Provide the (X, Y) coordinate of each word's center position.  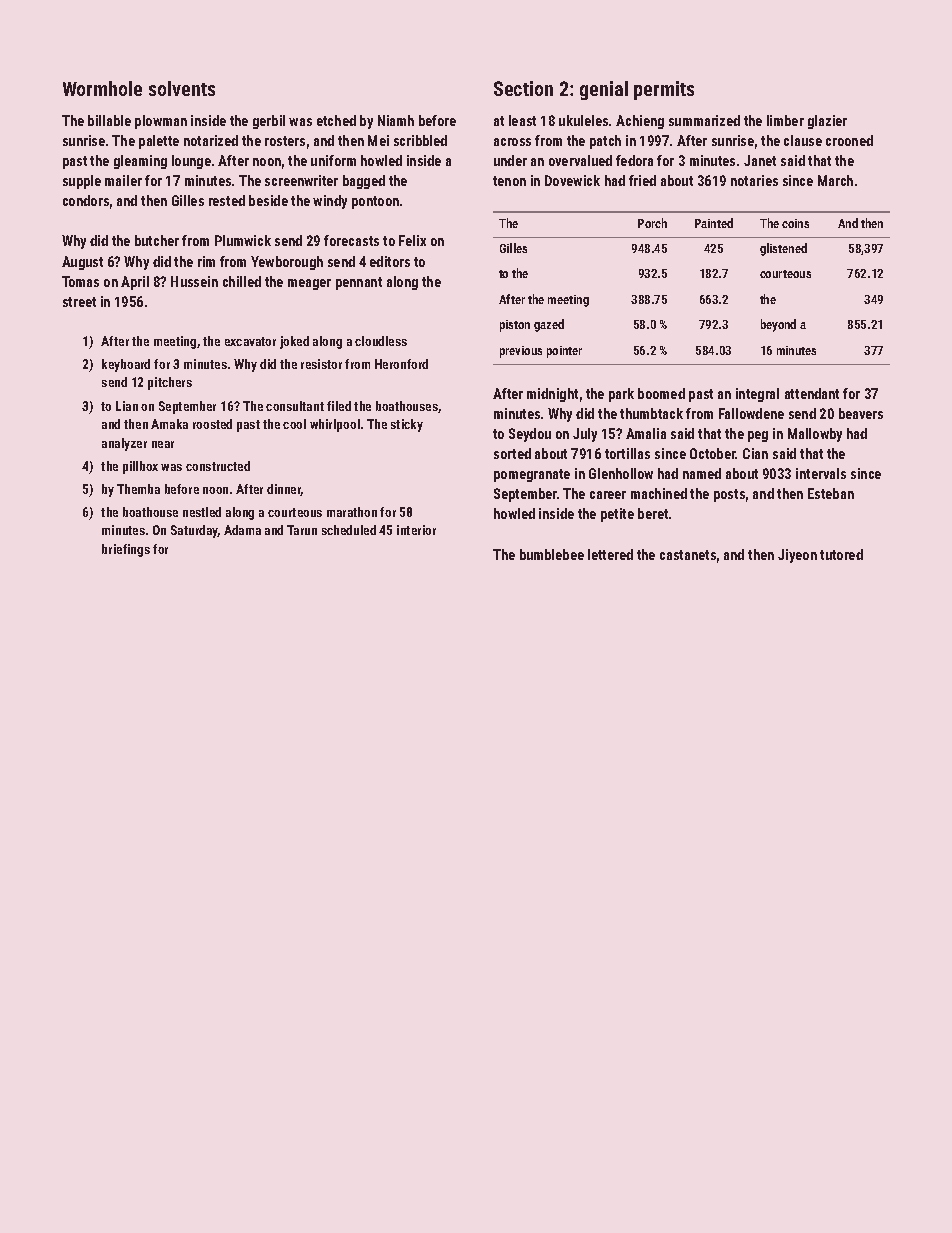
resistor (321, 364)
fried (642, 180)
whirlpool (335, 425)
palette (159, 142)
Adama (242, 530)
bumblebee (552, 554)
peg (758, 436)
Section (523, 88)
